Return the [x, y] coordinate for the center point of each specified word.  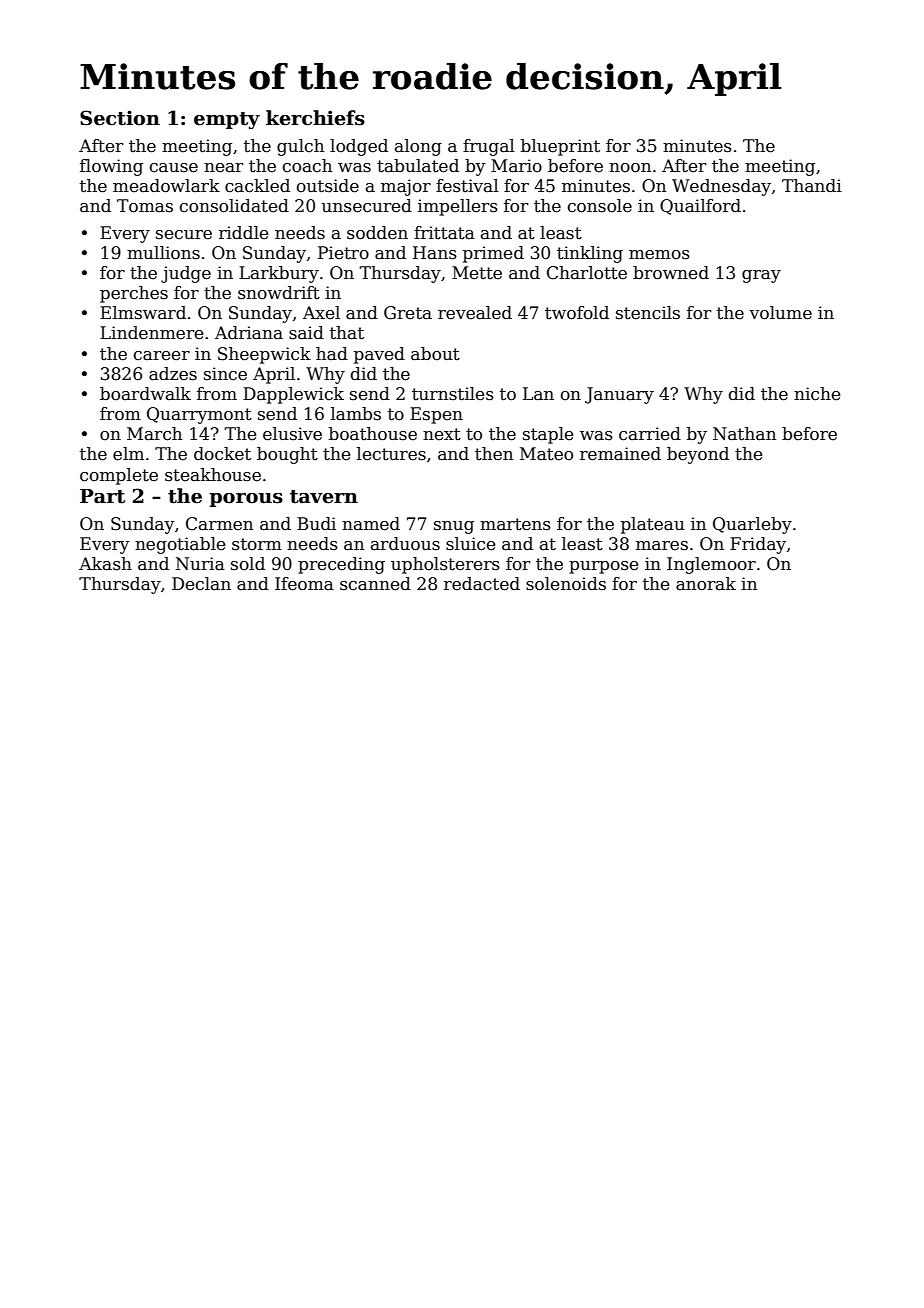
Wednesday [721, 187]
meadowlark [166, 186]
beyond [698, 455]
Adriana [249, 333]
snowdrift [279, 293]
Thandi [812, 186]
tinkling [590, 254]
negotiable [180, 545]
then [494, 454]
